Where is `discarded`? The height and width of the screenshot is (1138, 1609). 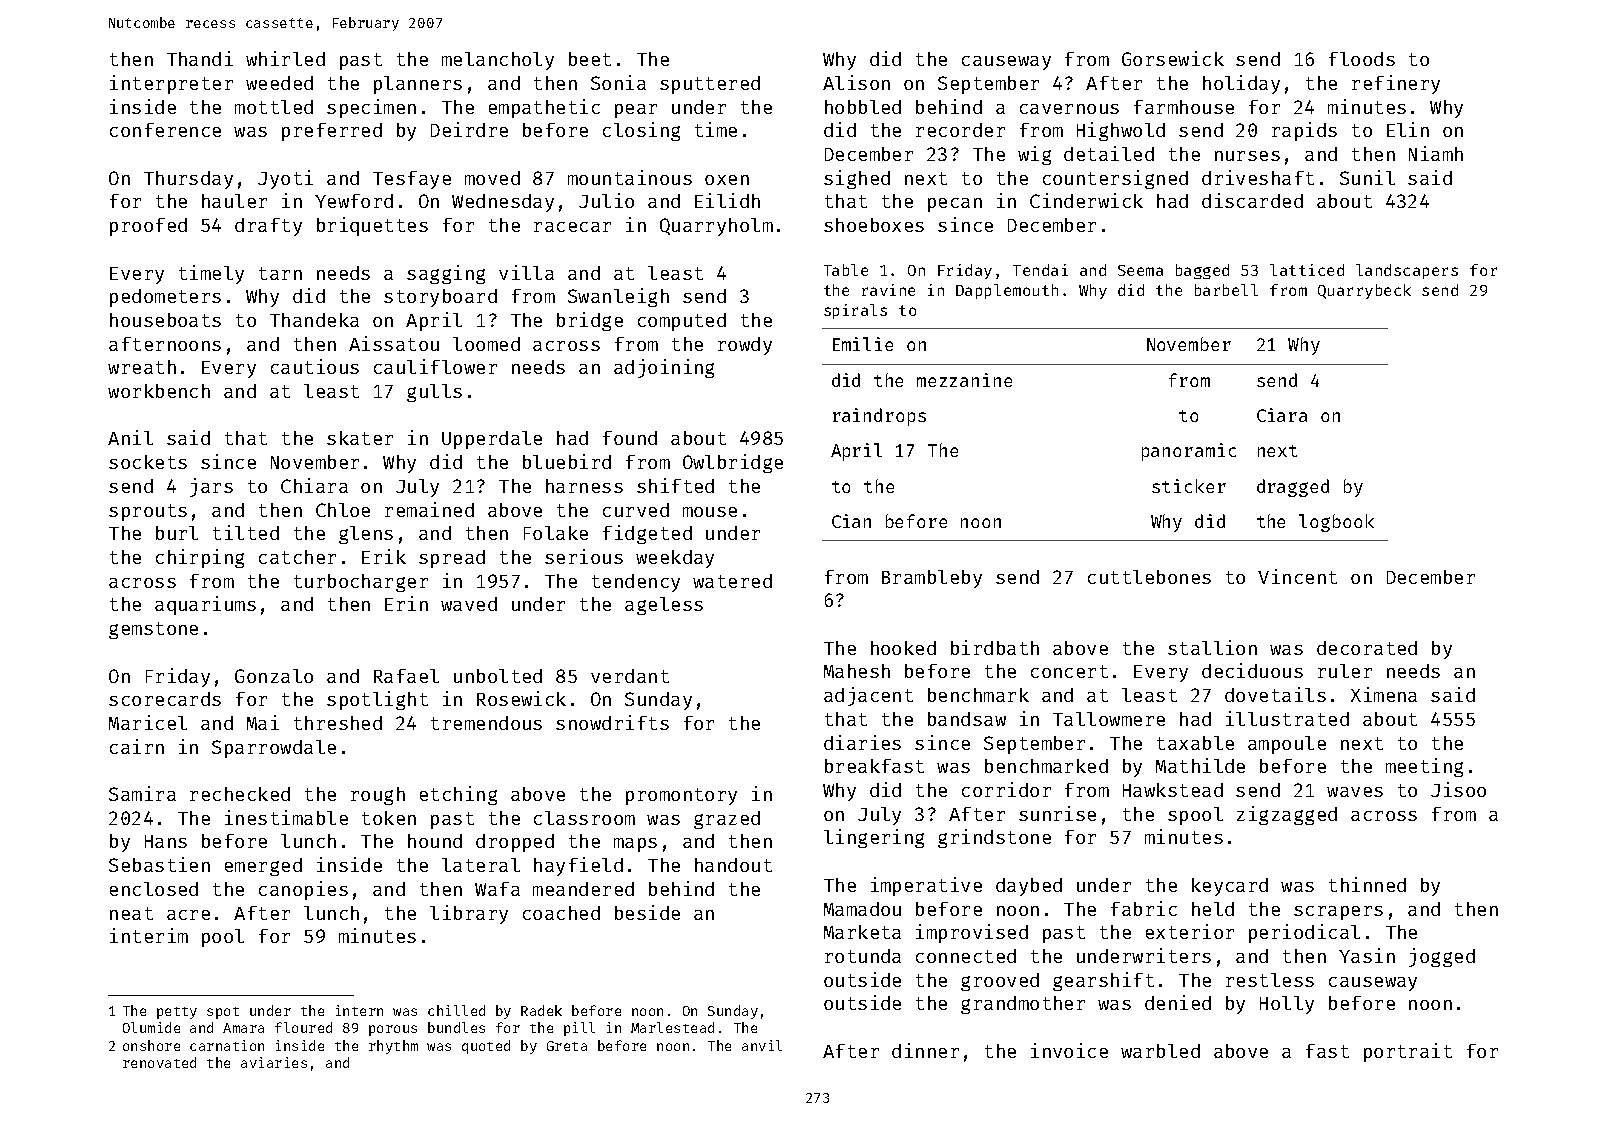 discarded is located at coordinates (1252, 200).
